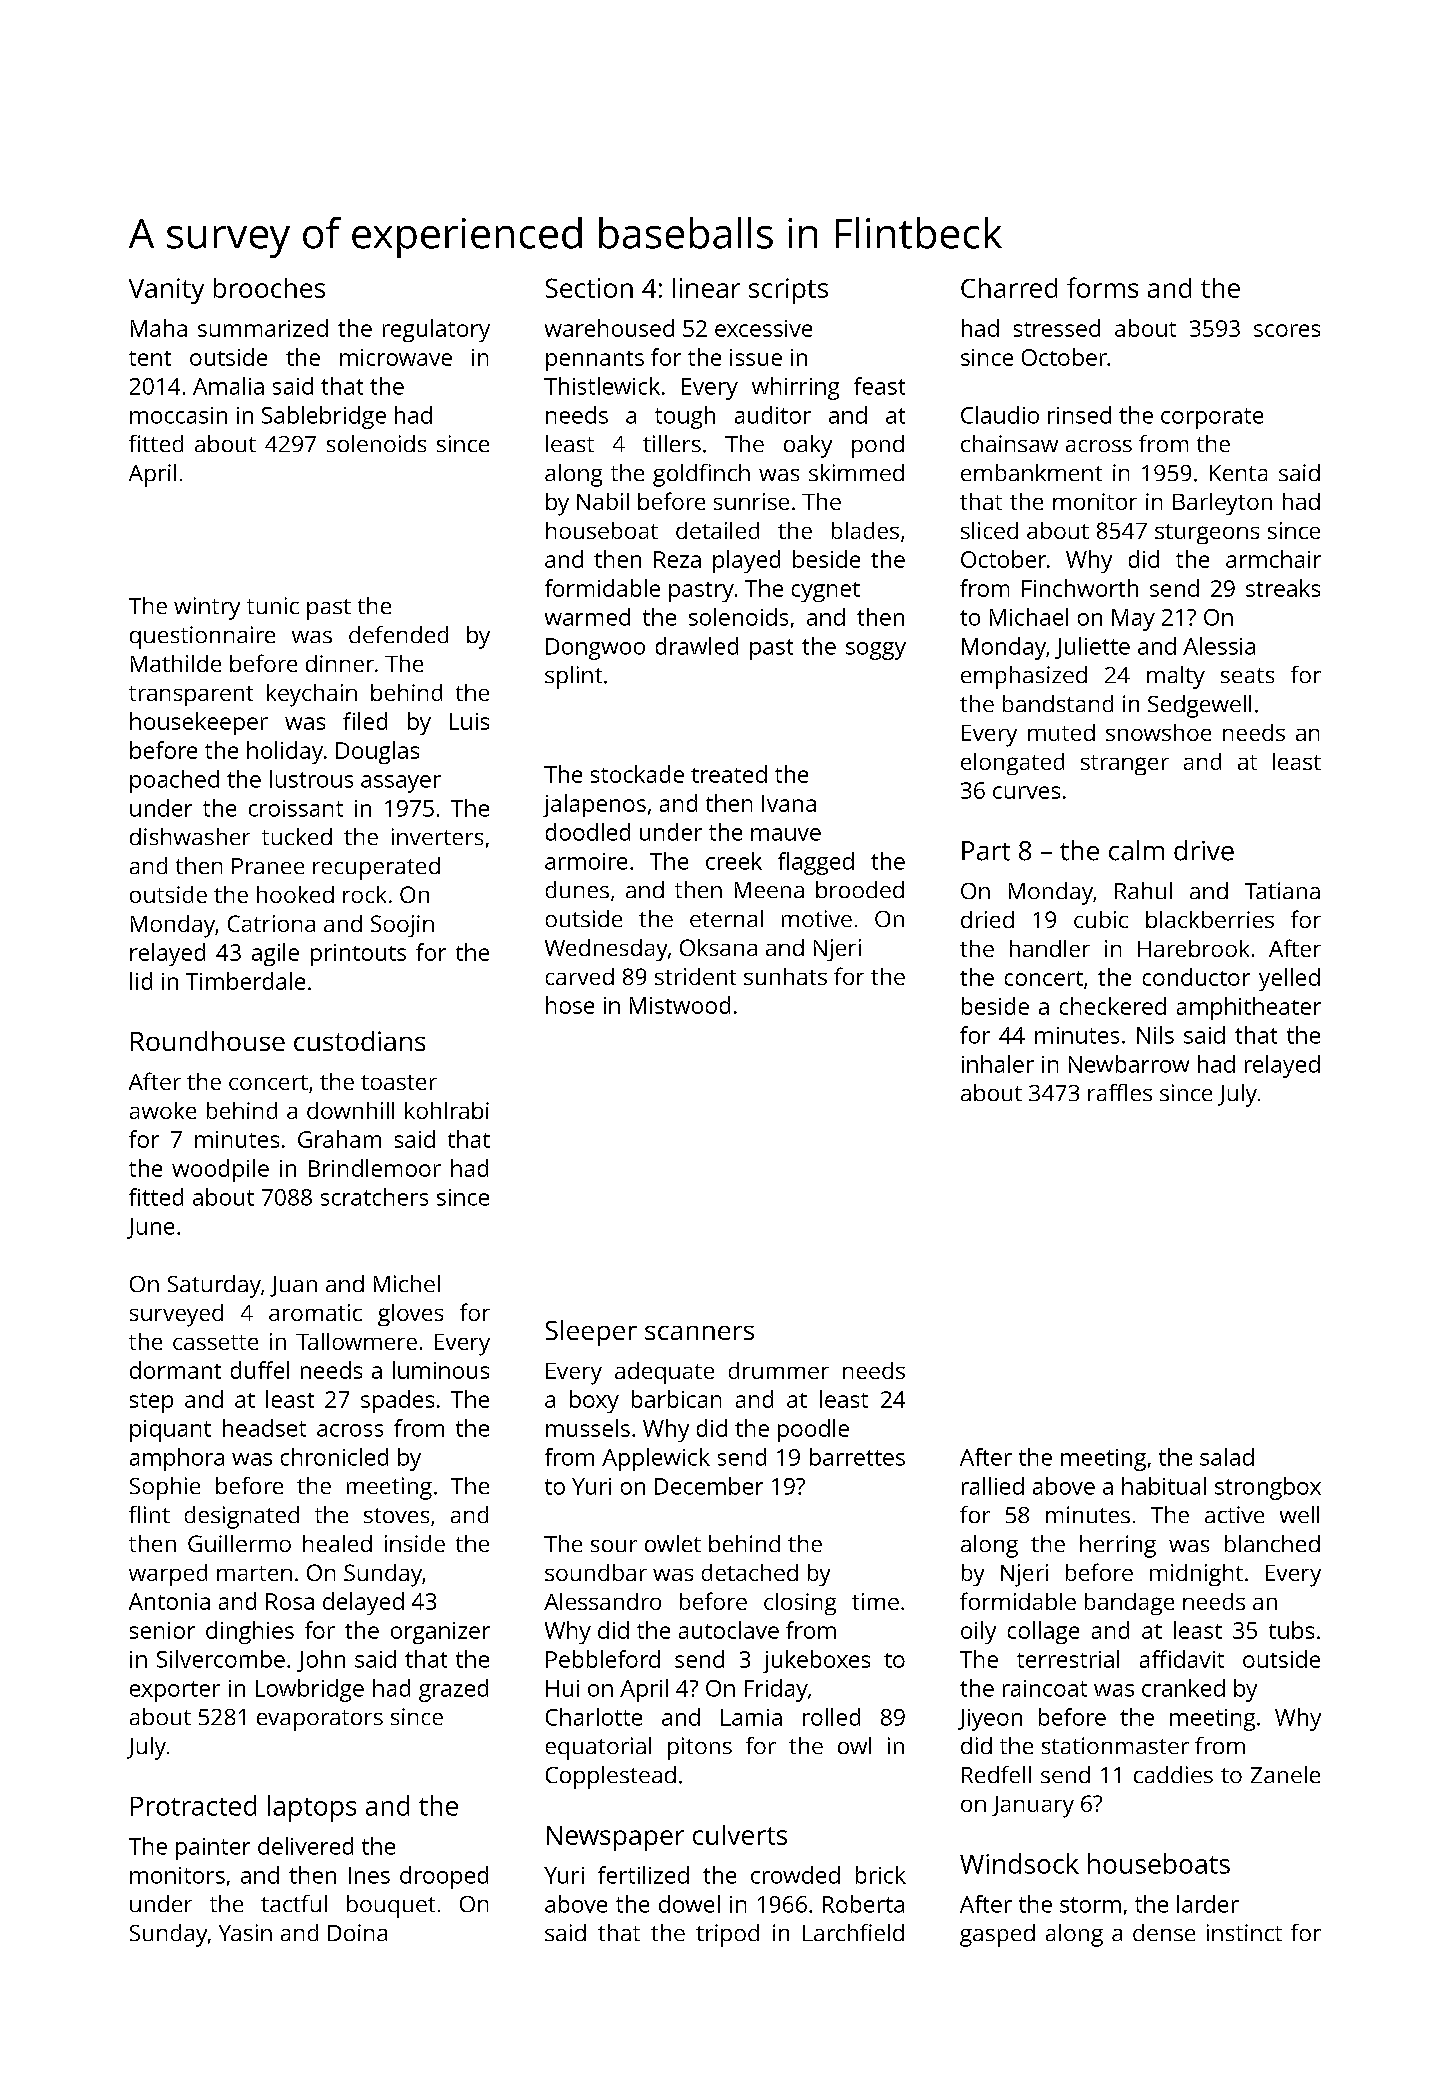 This screenshot has height=2100, width=1450. I want to click on inside, so click(415, 1543).
